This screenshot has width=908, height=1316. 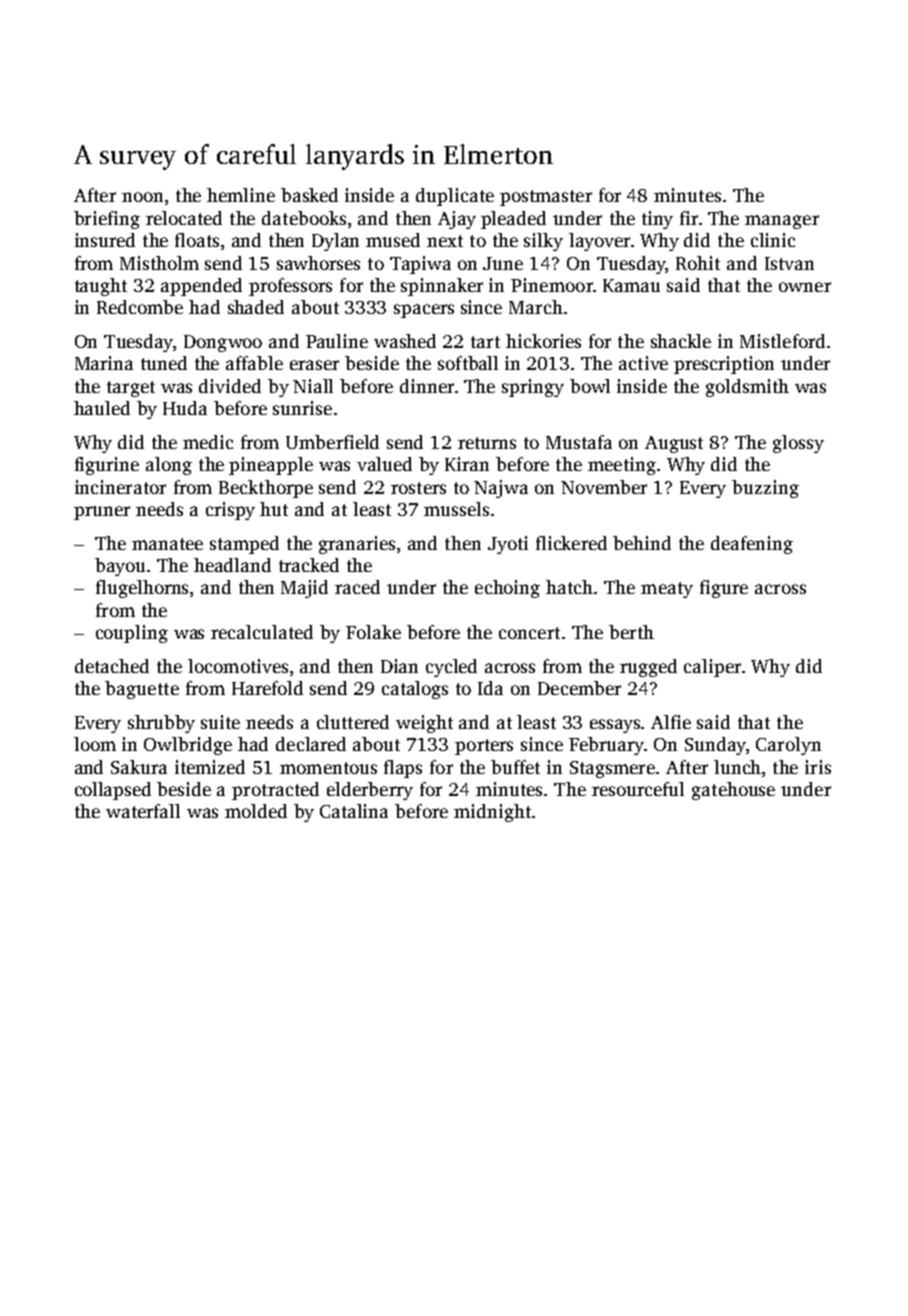 I want to click on duplicate, so click(x=455, y=197).
